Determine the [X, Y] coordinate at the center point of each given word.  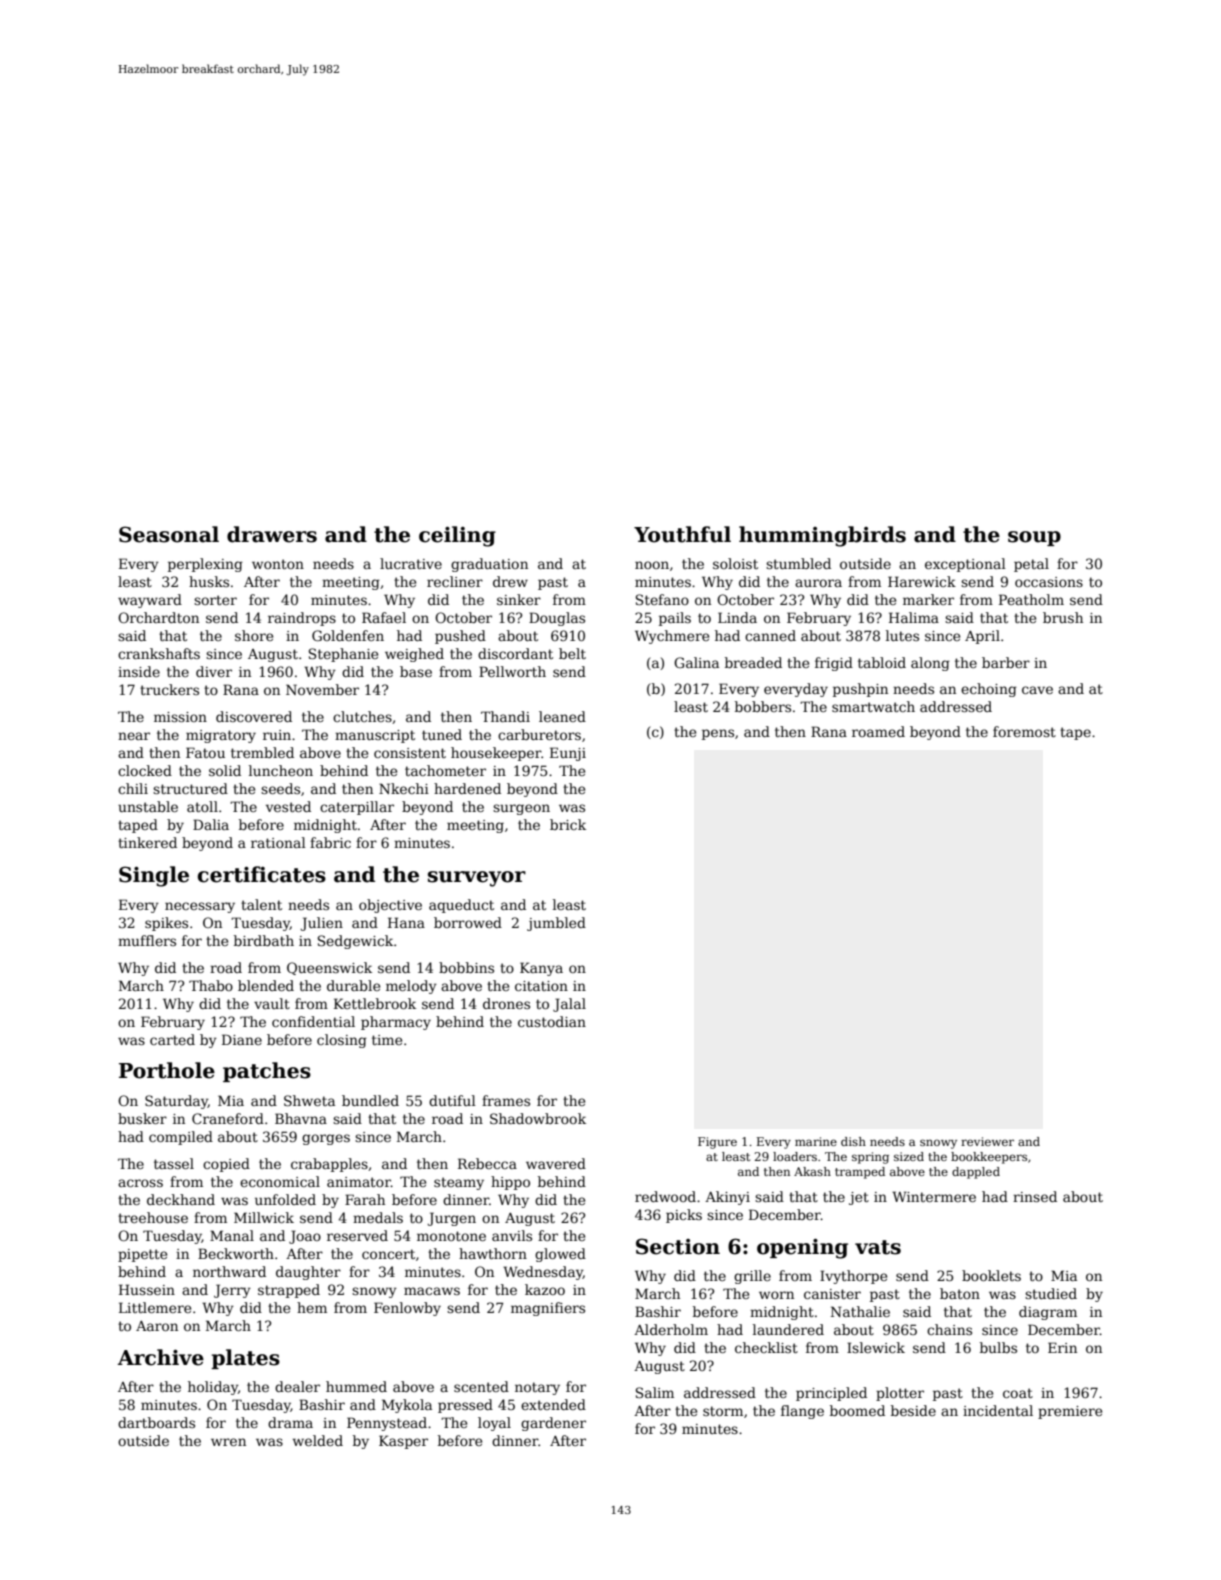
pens [718, 734]
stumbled [798, 563]
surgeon [521, 809]
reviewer [987, 1141]
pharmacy [396, 1023]
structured [190, 788]
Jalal [569, 1005]
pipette [142, 1255]
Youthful [682, 534]
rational [278, 842]
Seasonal [169, 534]
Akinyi [727, 1198]
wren [228, 1442]
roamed [878, 731]
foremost [1024, 731]
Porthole [167, 1070]
